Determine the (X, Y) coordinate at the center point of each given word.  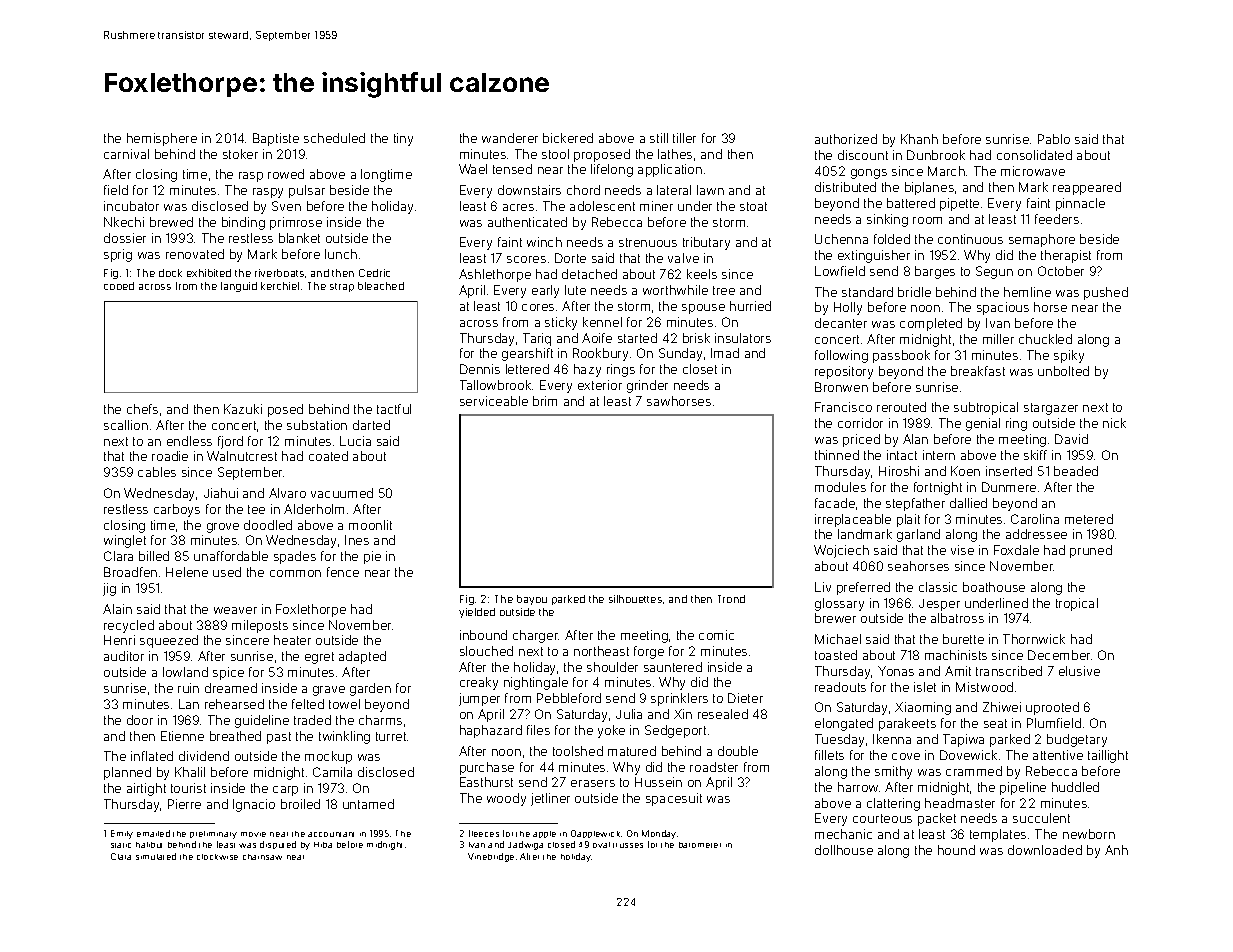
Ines (357, 540)
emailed (153, 833)
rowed (286, 174)
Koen (965, 471)
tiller (684, 138)
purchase (487, 768)
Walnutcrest (242, 456)
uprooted (1052, 708)
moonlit (370, 525)
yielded (477, 613)
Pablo (1054, 139)
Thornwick (1034, 639)
